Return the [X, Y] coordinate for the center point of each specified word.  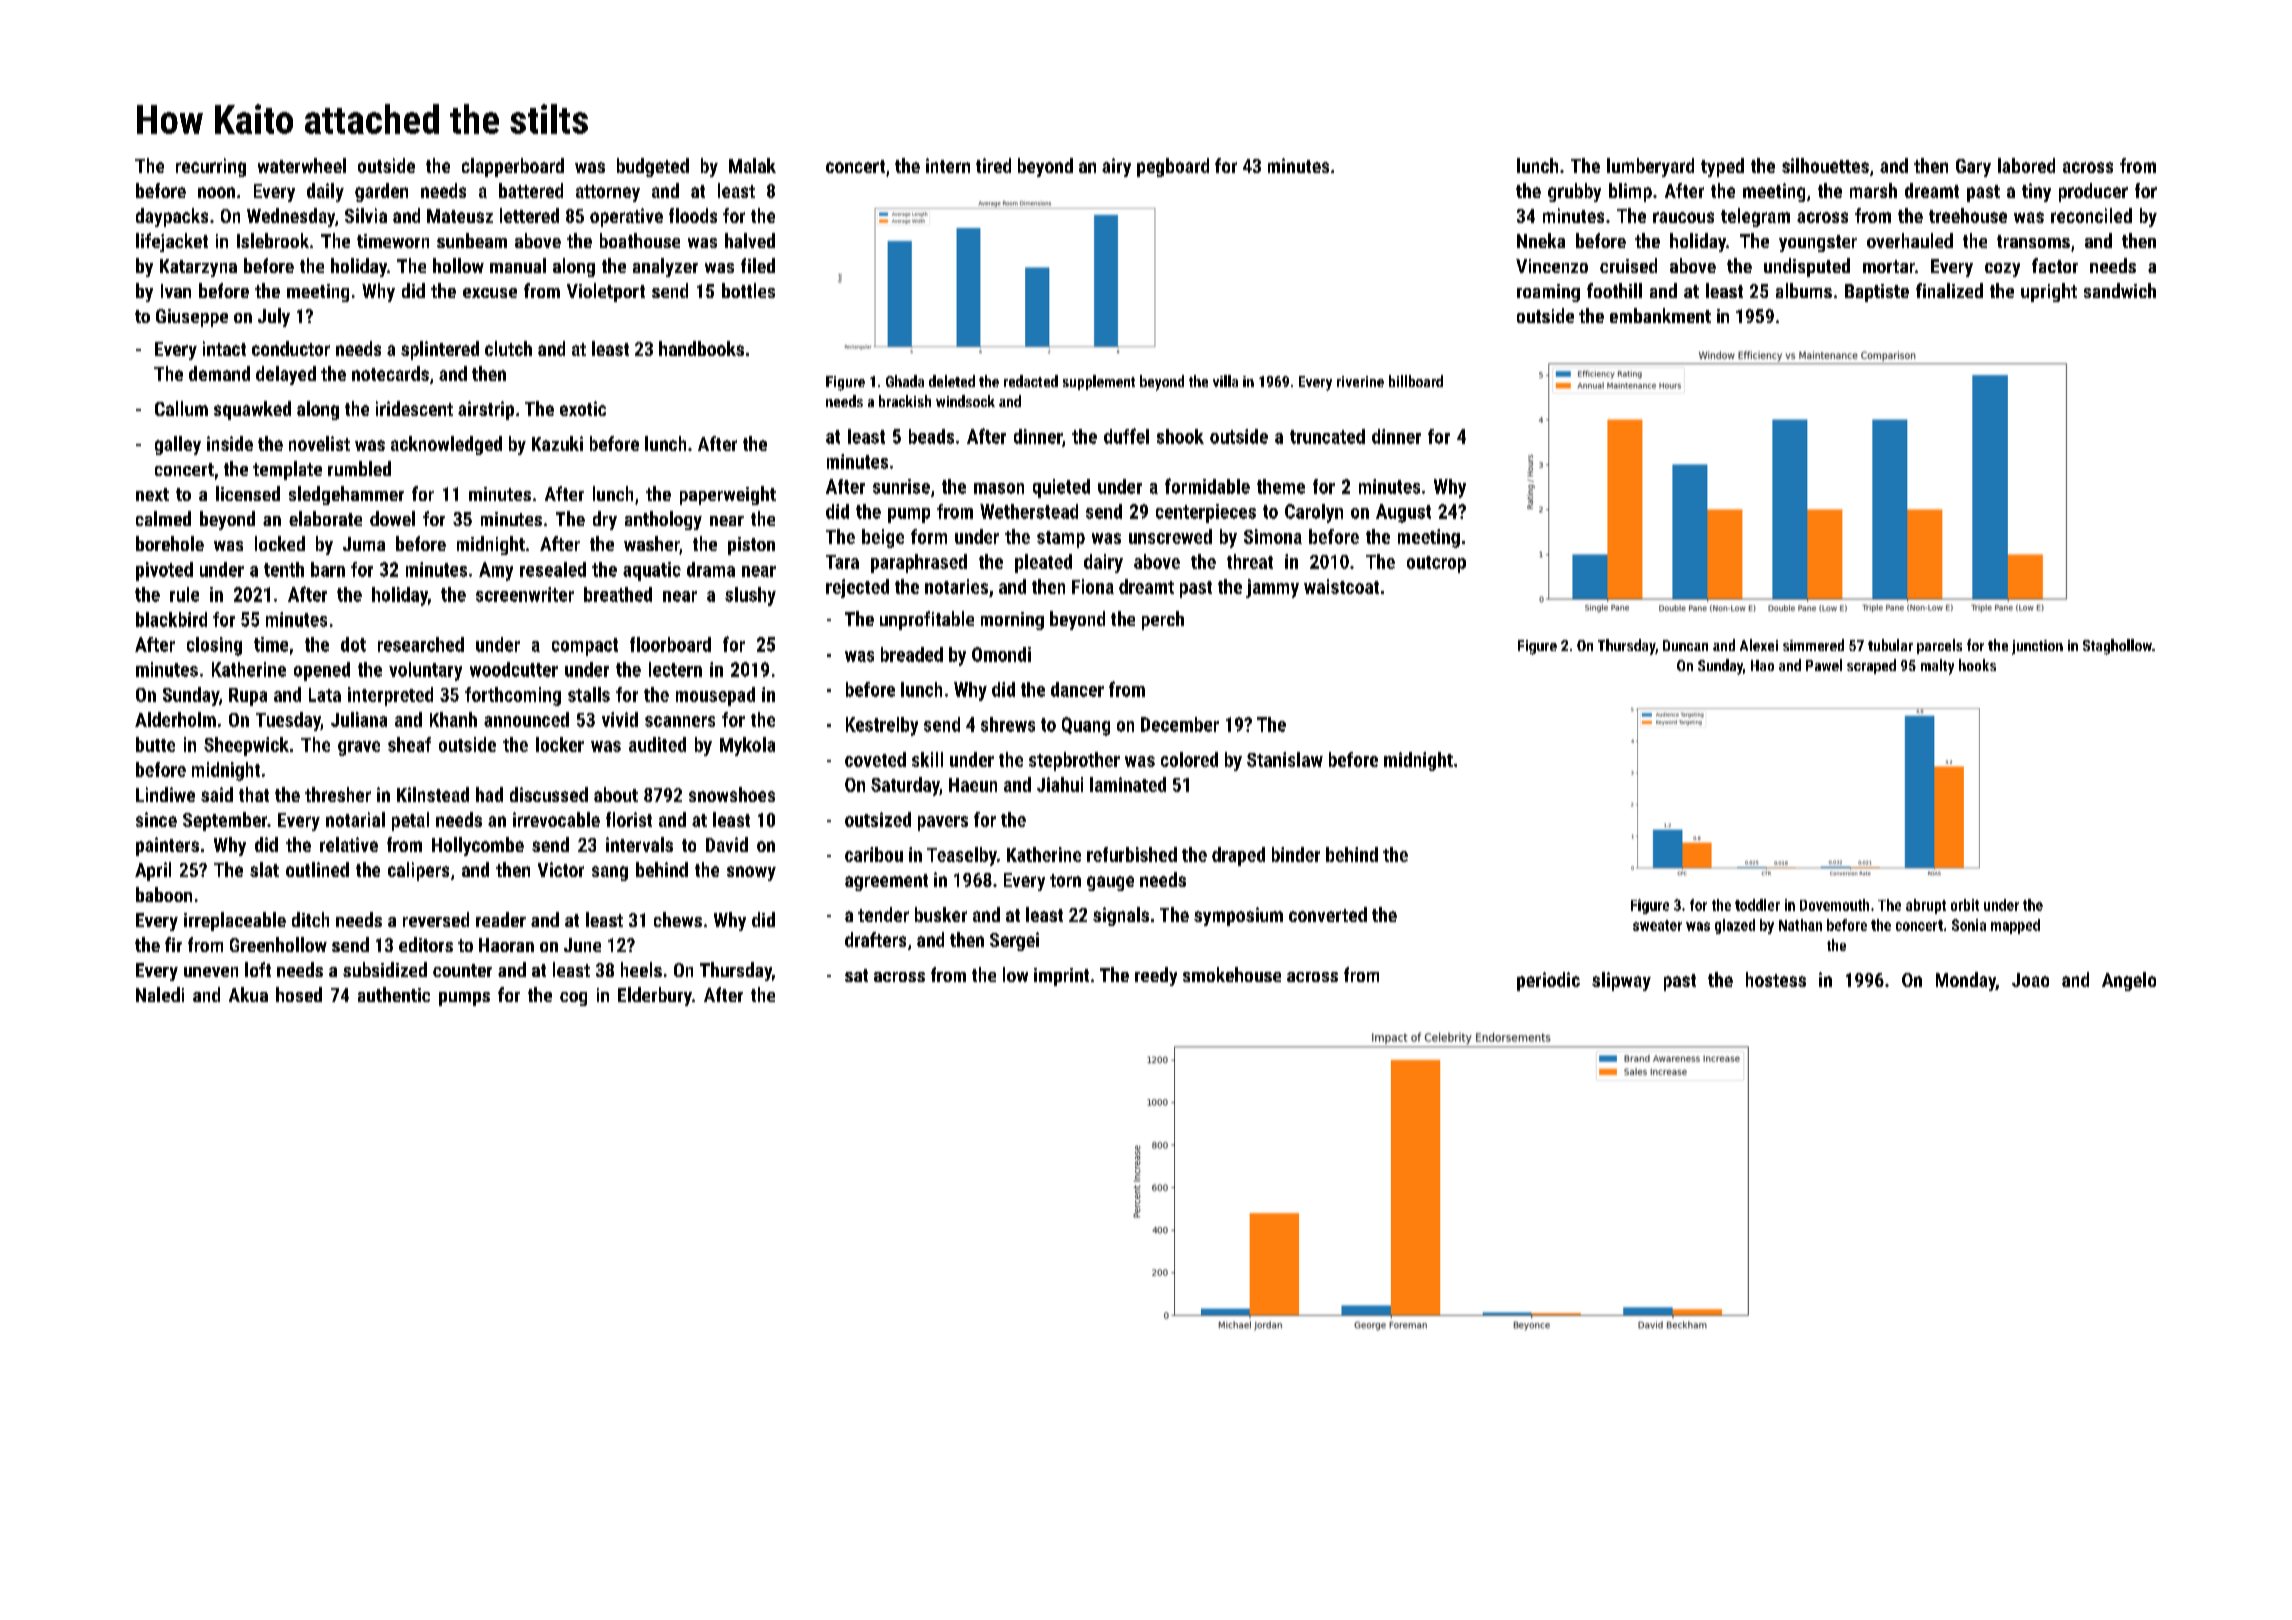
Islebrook [273, 240]
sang [610, 873]
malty [1937, 667]
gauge [1110, 883]
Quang [1086, 726]
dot [353, 644]
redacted [1031, 381]
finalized [1949, 290]
